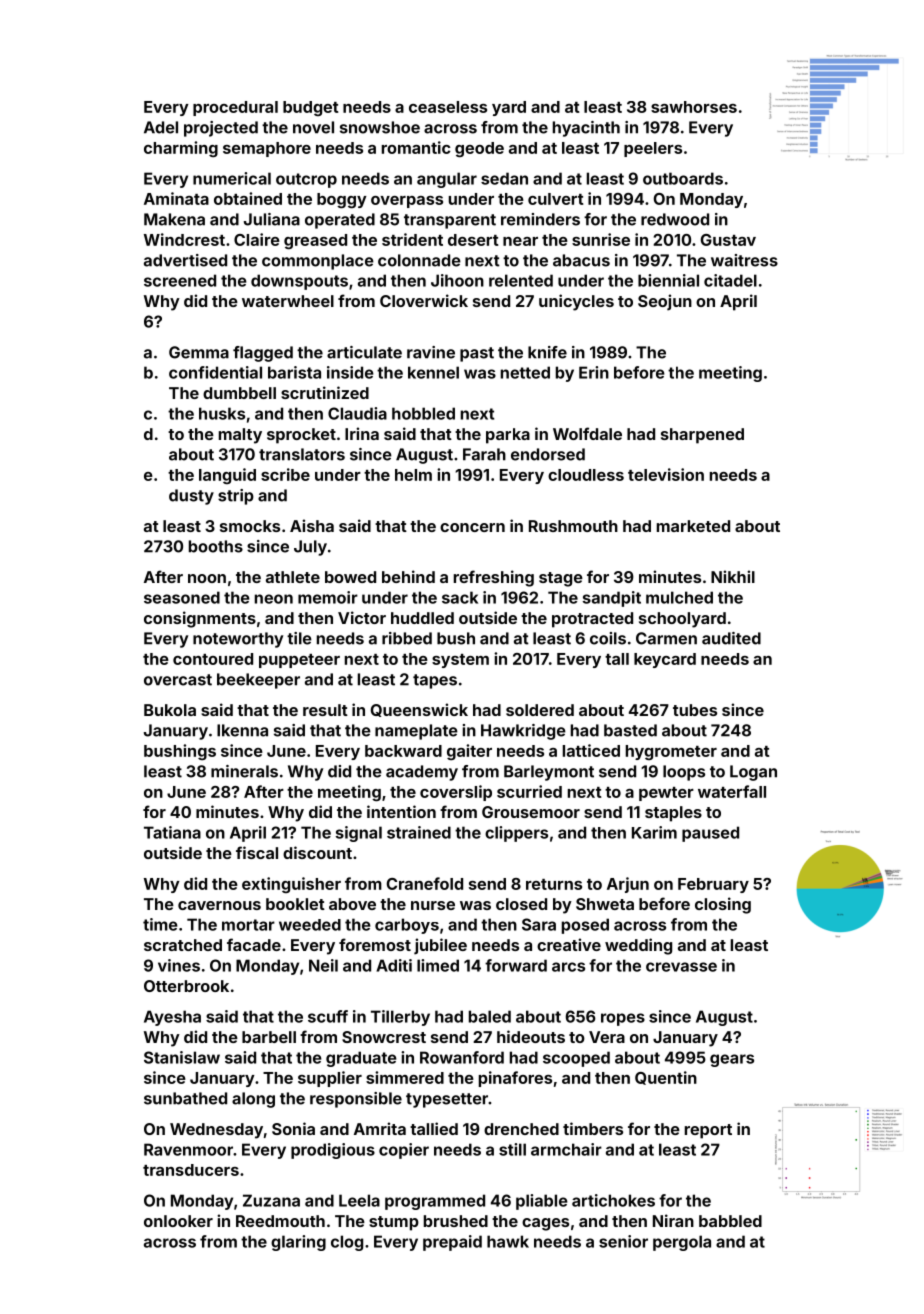 This screenshot has height=1314, width=924. What do you see at coordinates (431, 352) in the screenshot?
I see `ravine` at bounding box center [431, 352].
